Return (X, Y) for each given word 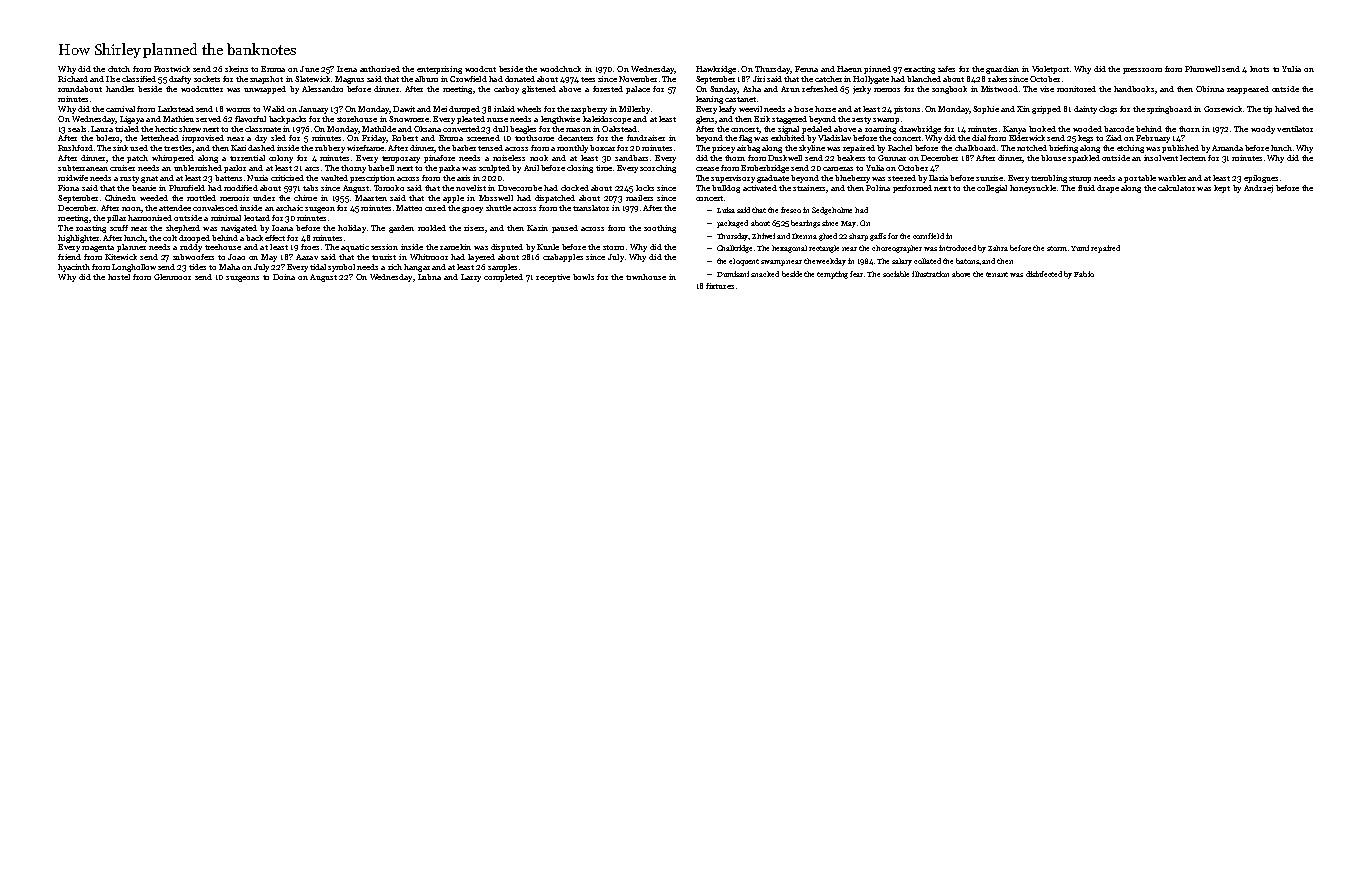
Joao (236, 257)
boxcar (602, 148)
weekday (831, 262)
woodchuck (560, 69)
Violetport (1050, 70)
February (1153, 139)
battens (228, 178)
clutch (119, 69)
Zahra (998, 248)
